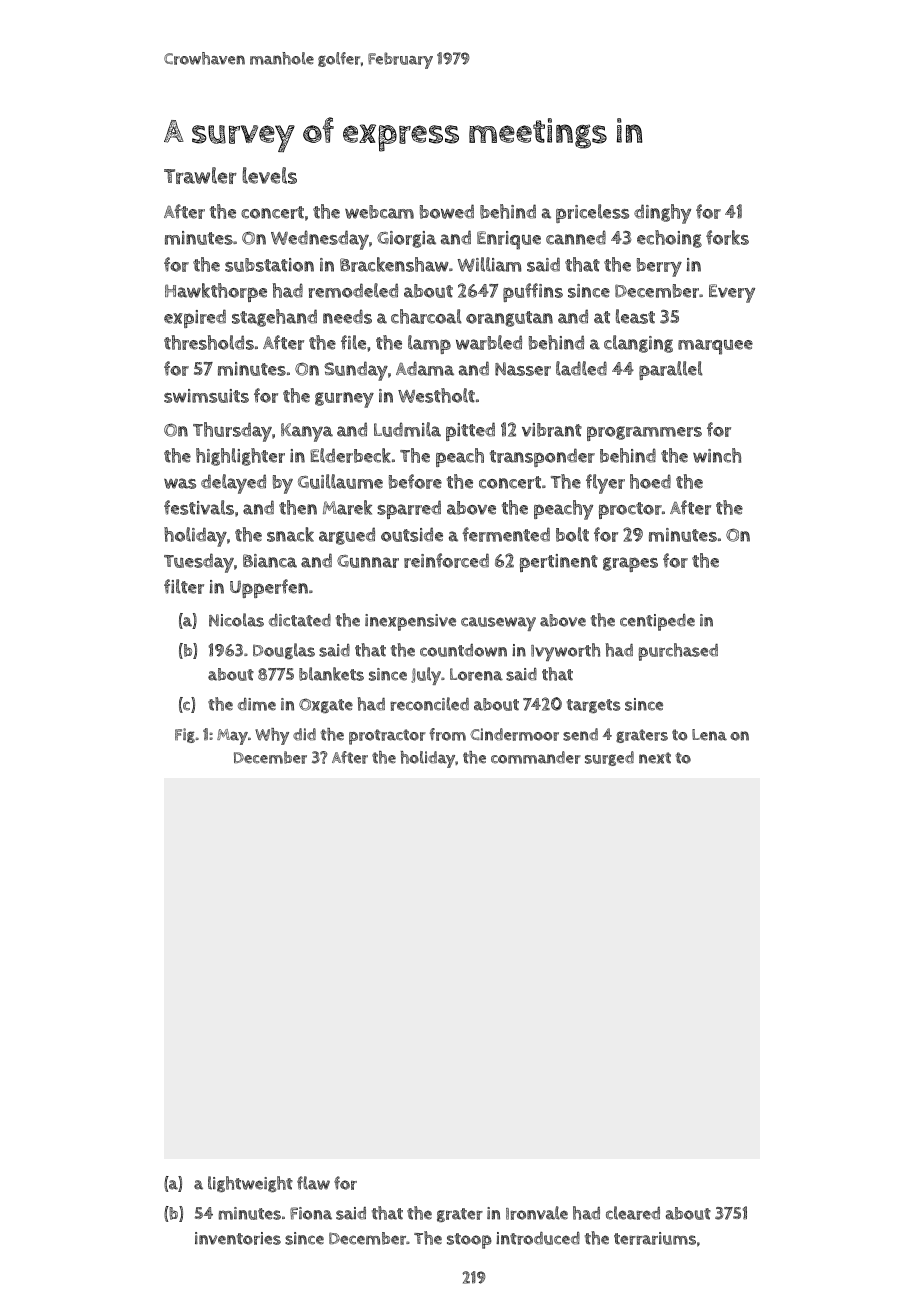 This page has width=924, height=1311. I want to click on swimsuits, so click(206, 396).
